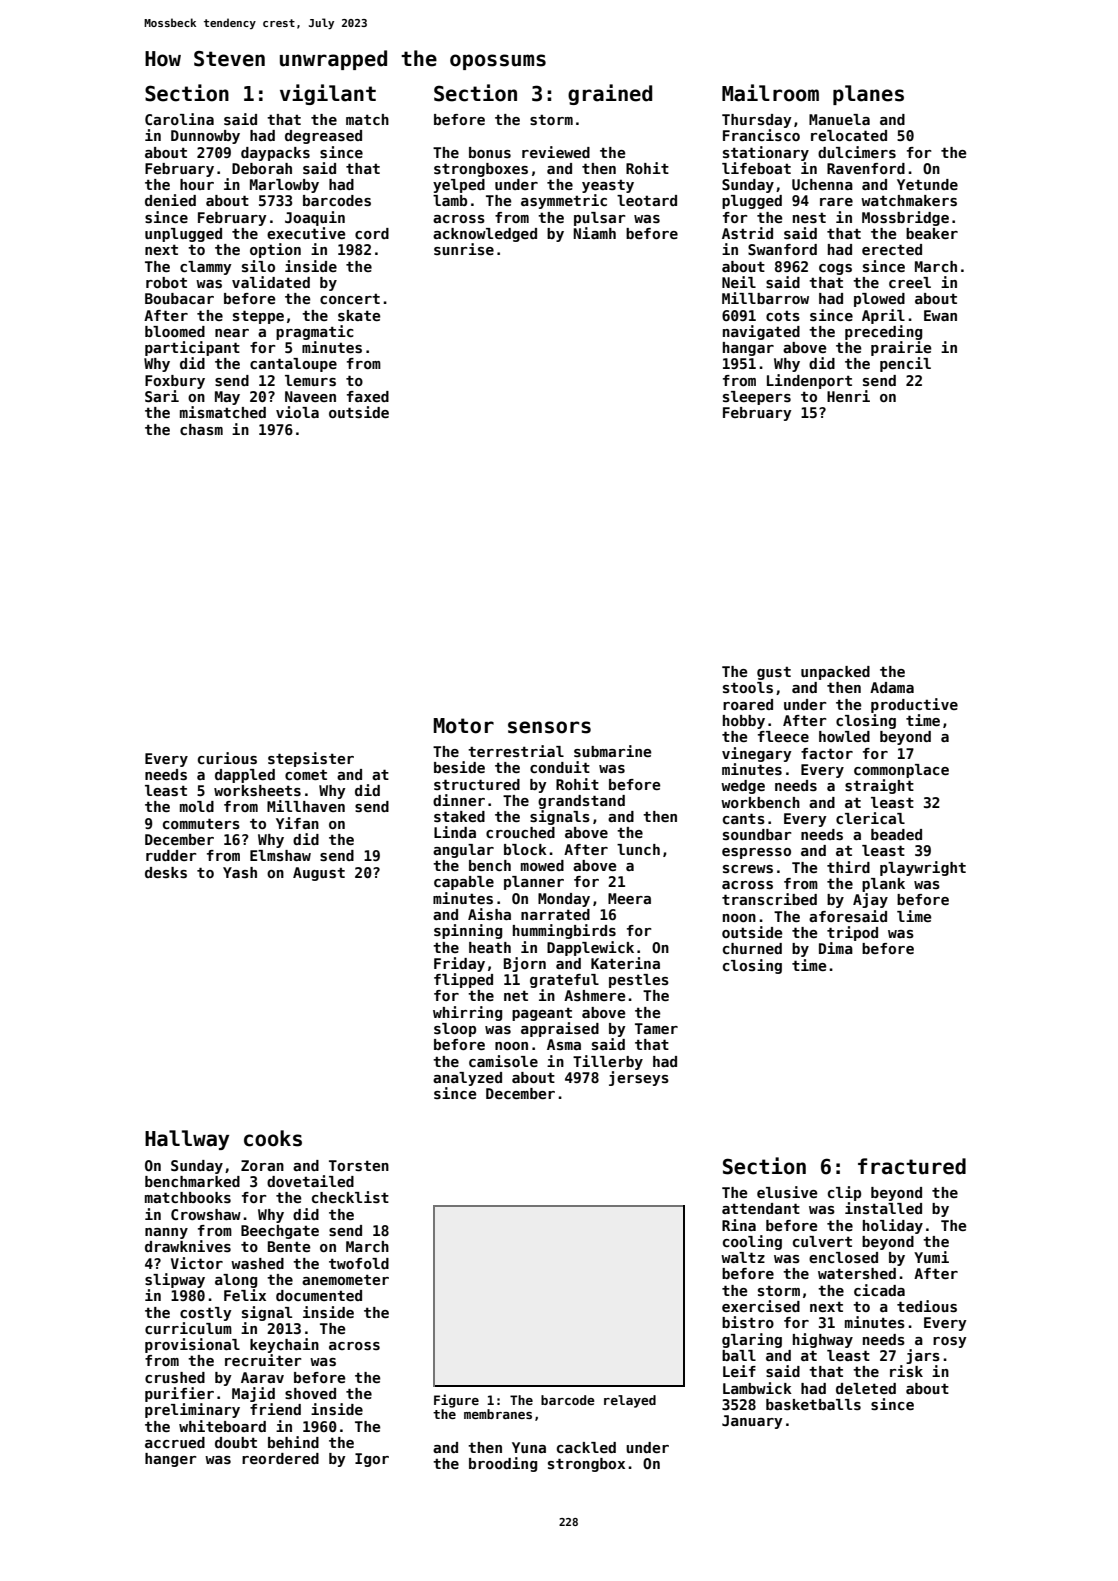  Describe the element at coordinates (464, 726) in the screenshot. I see `Motor` at that location.
